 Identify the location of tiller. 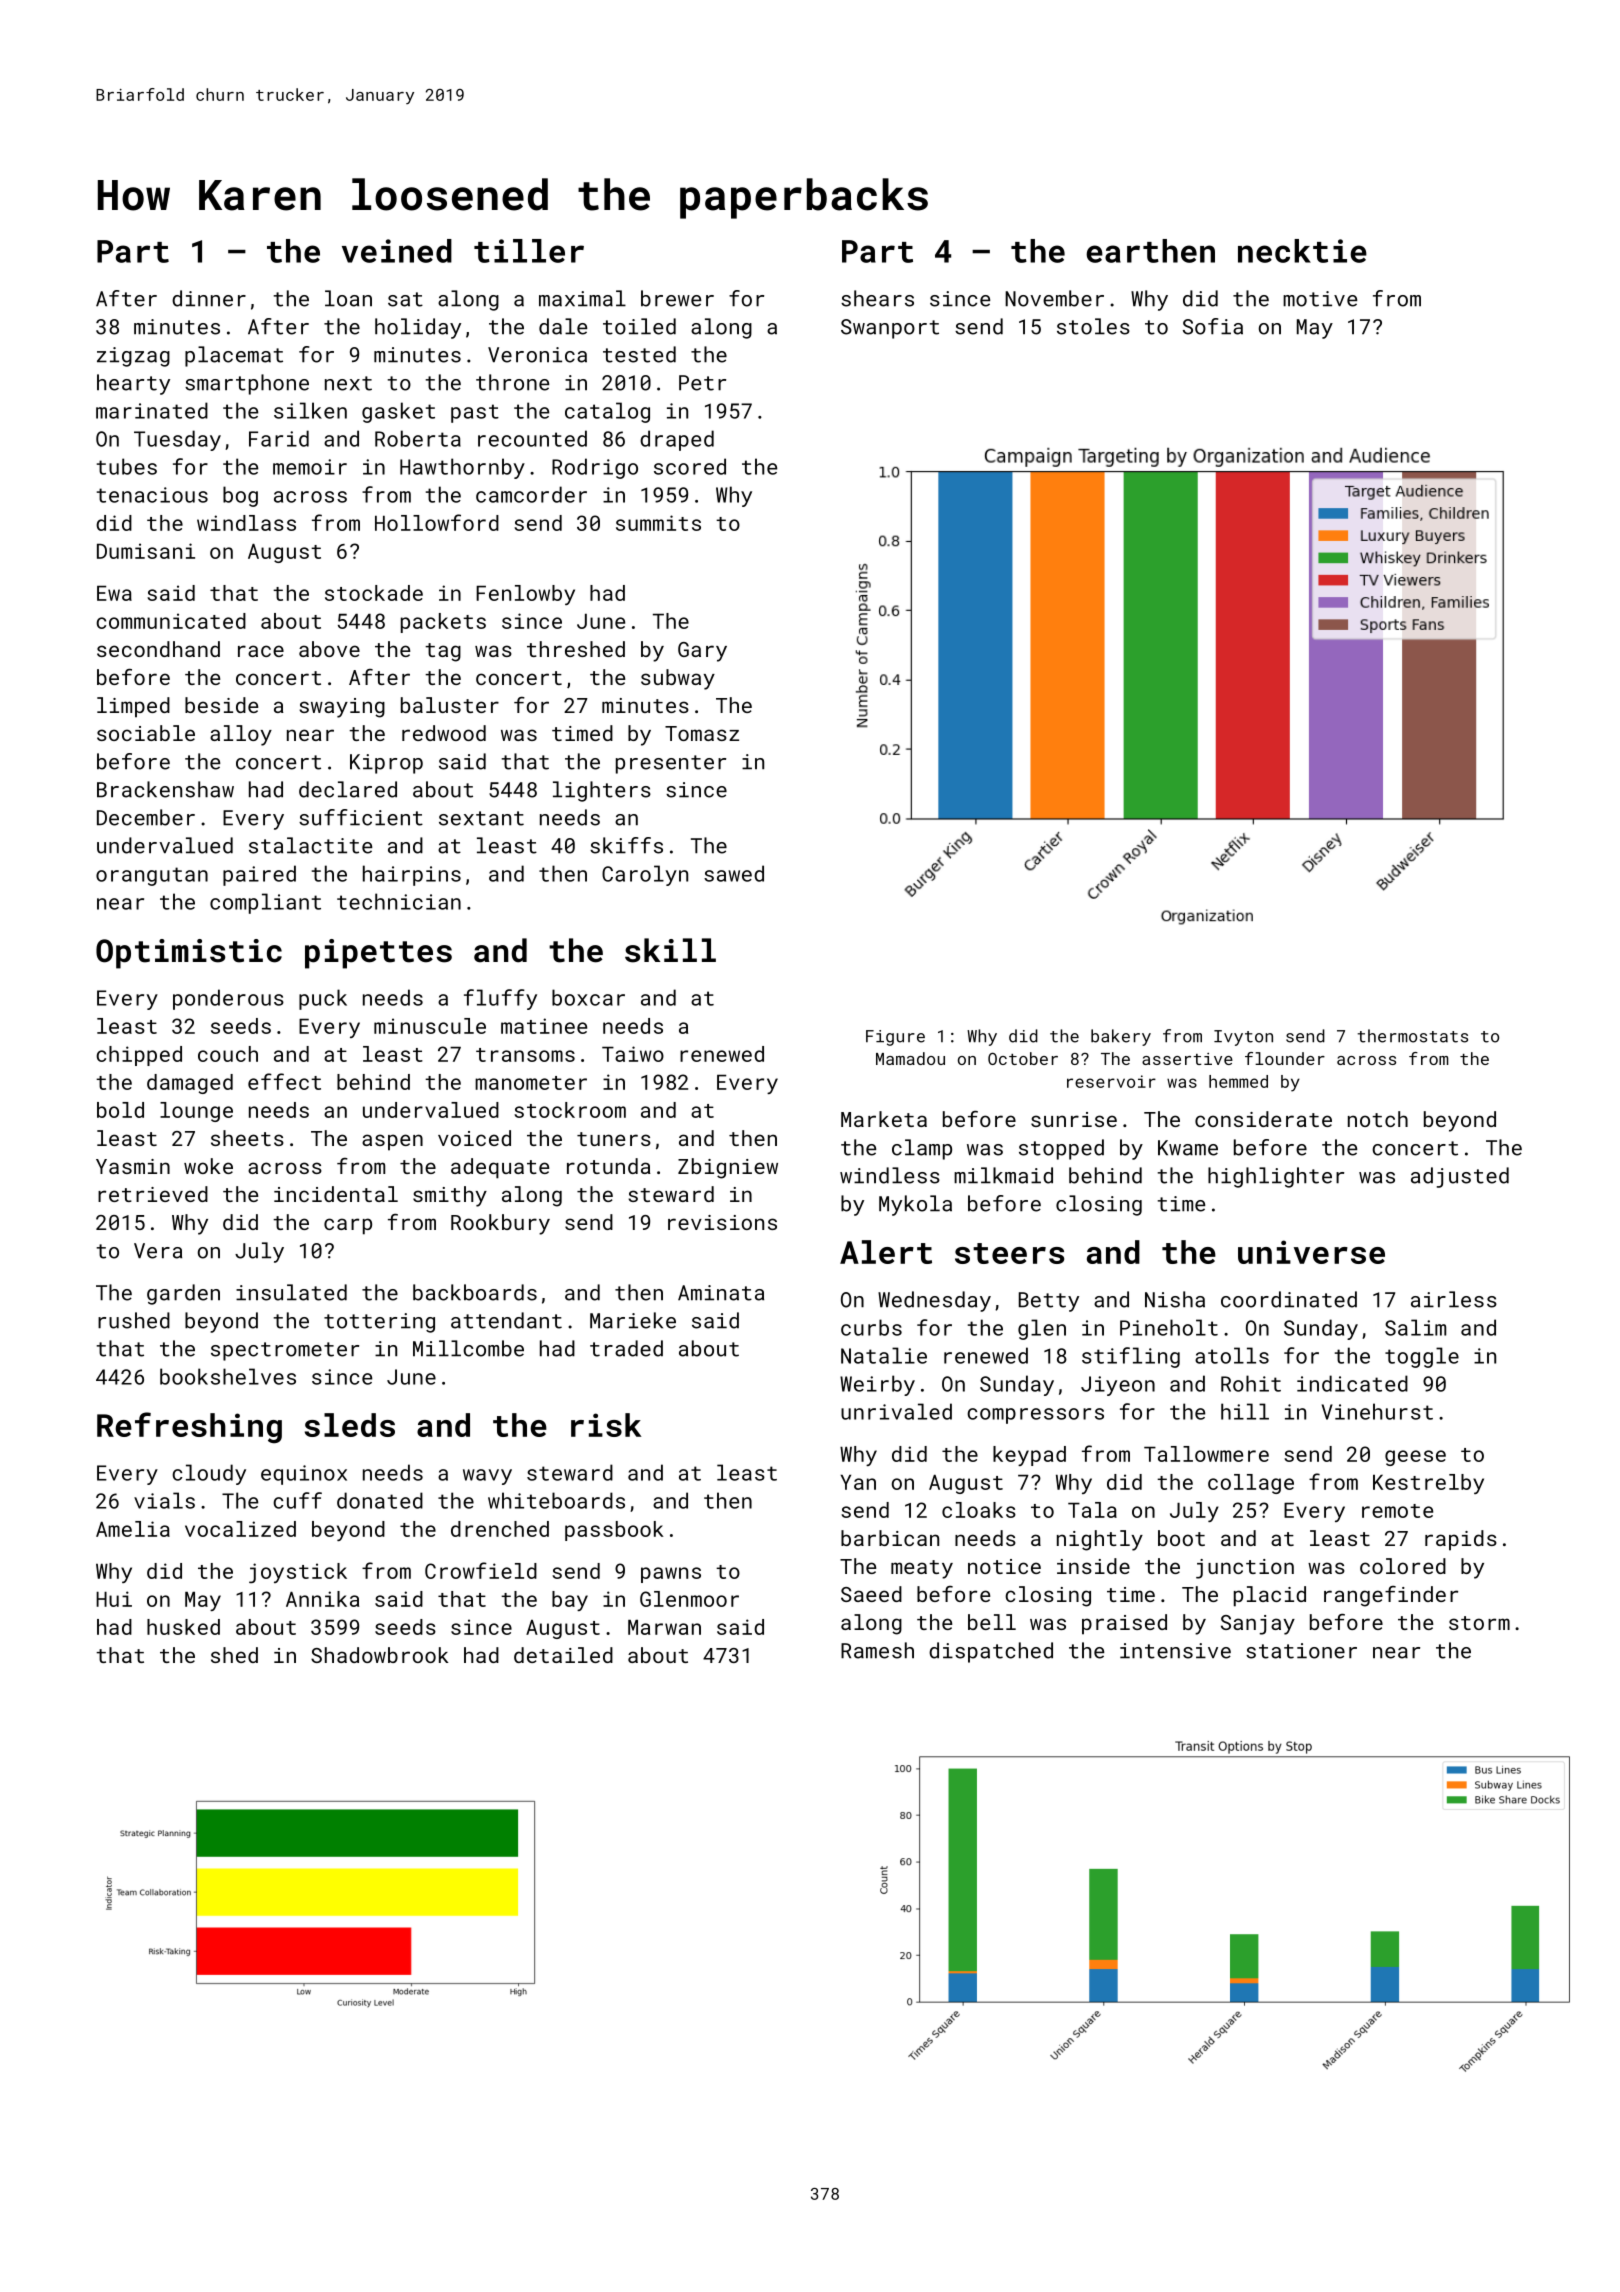
(529, 251).
